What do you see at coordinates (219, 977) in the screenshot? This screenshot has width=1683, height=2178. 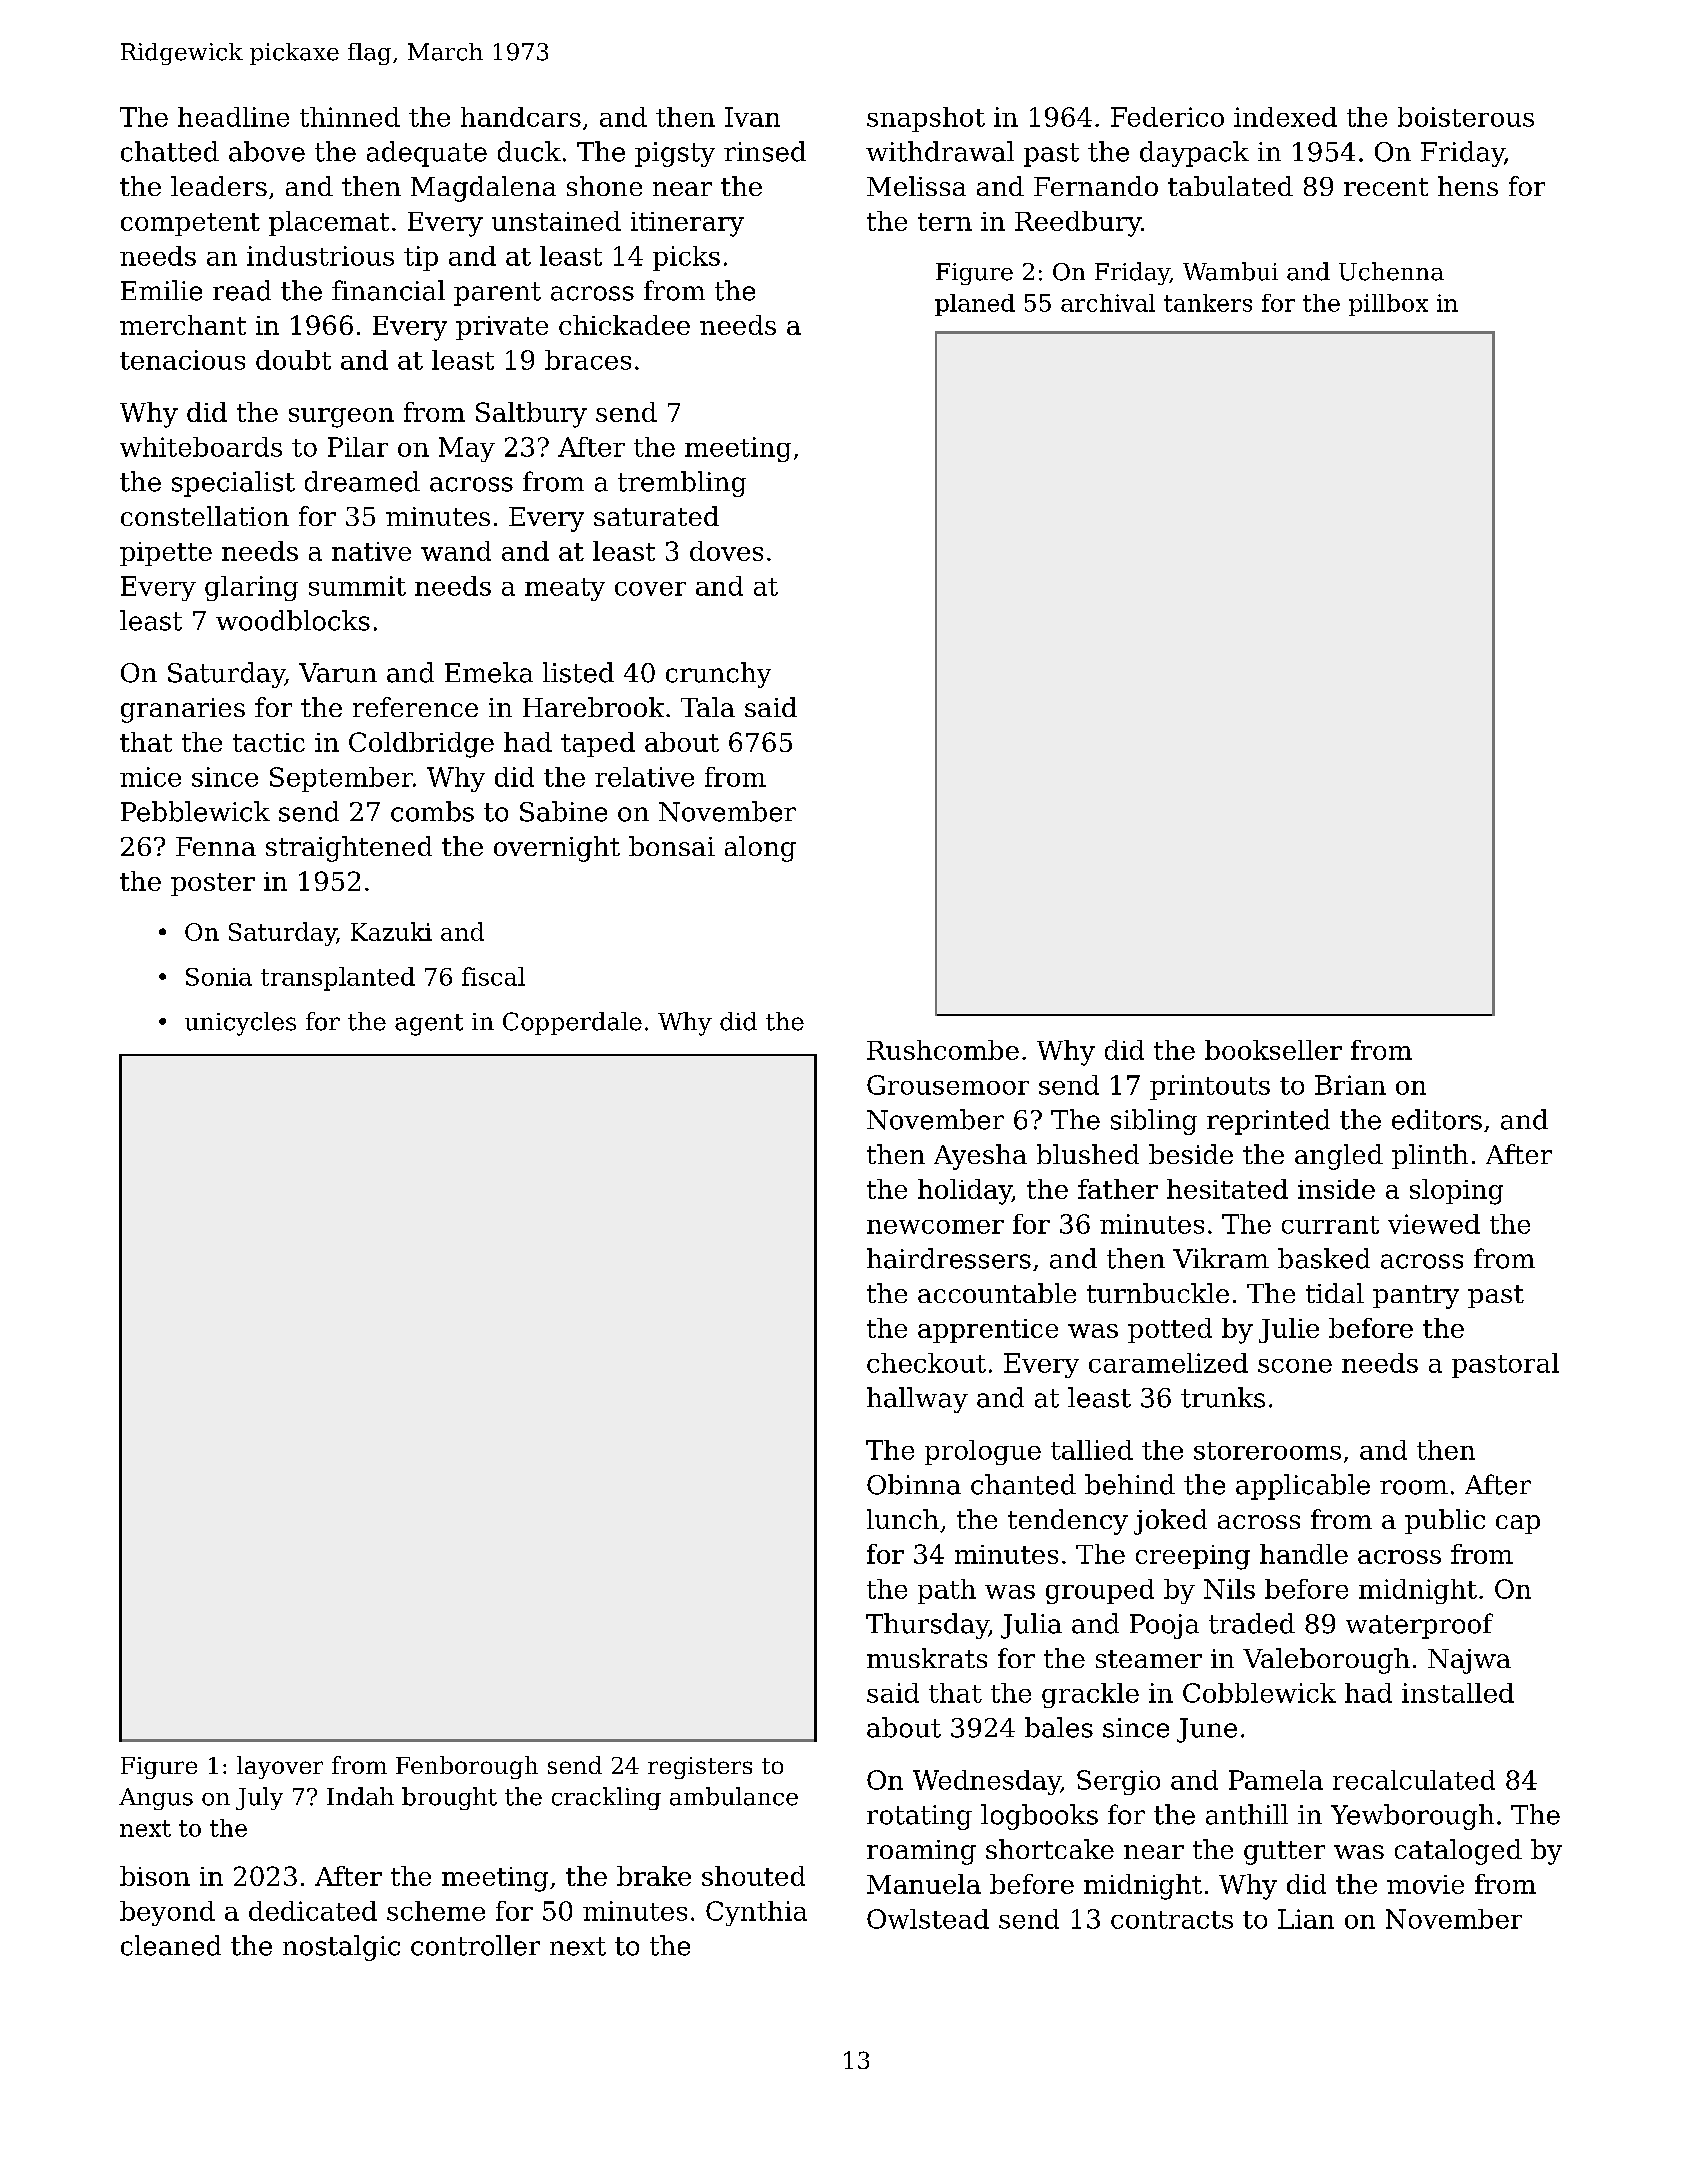 I see `Sonia` at bounding box center [219, 977].
